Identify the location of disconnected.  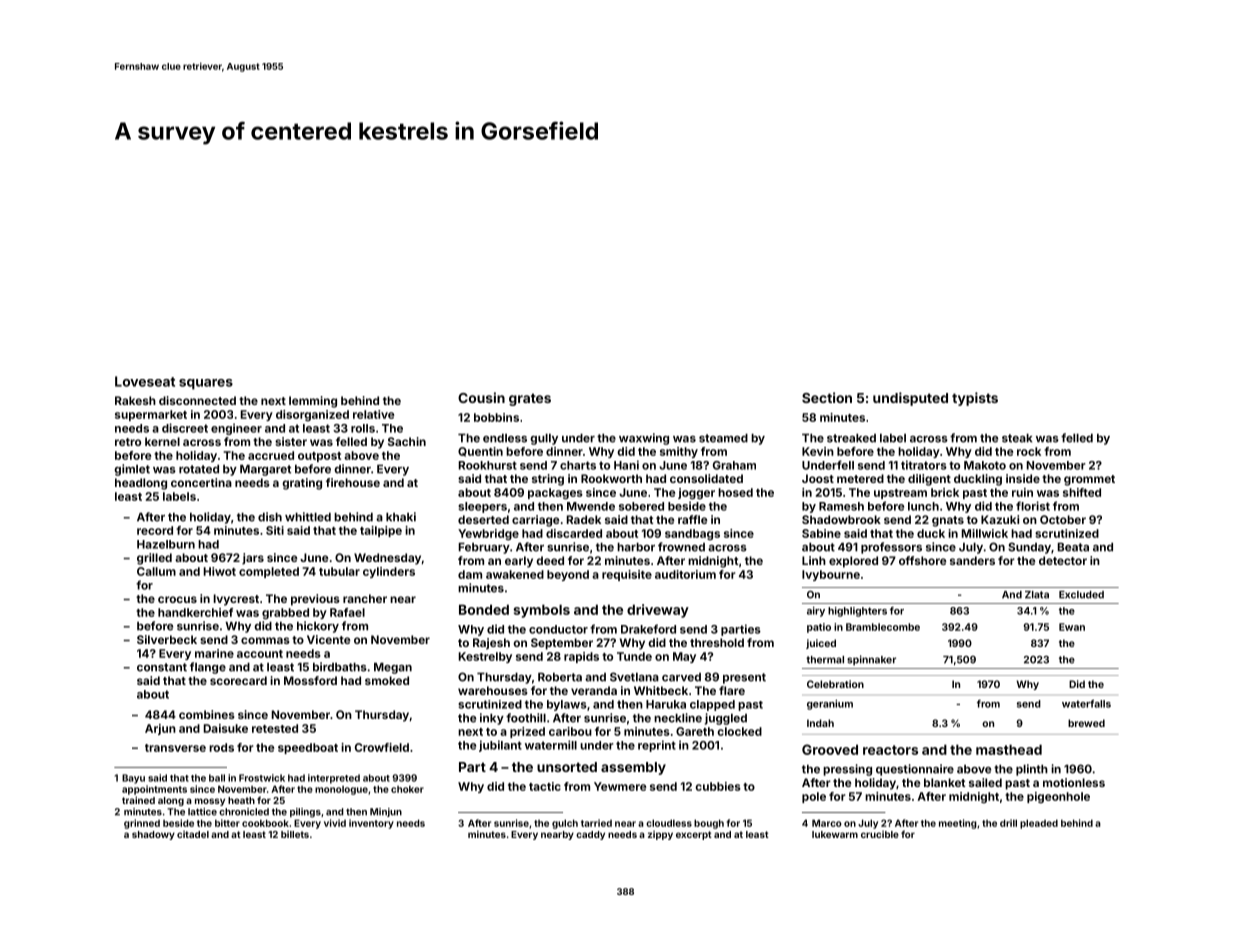
(197, 400).
